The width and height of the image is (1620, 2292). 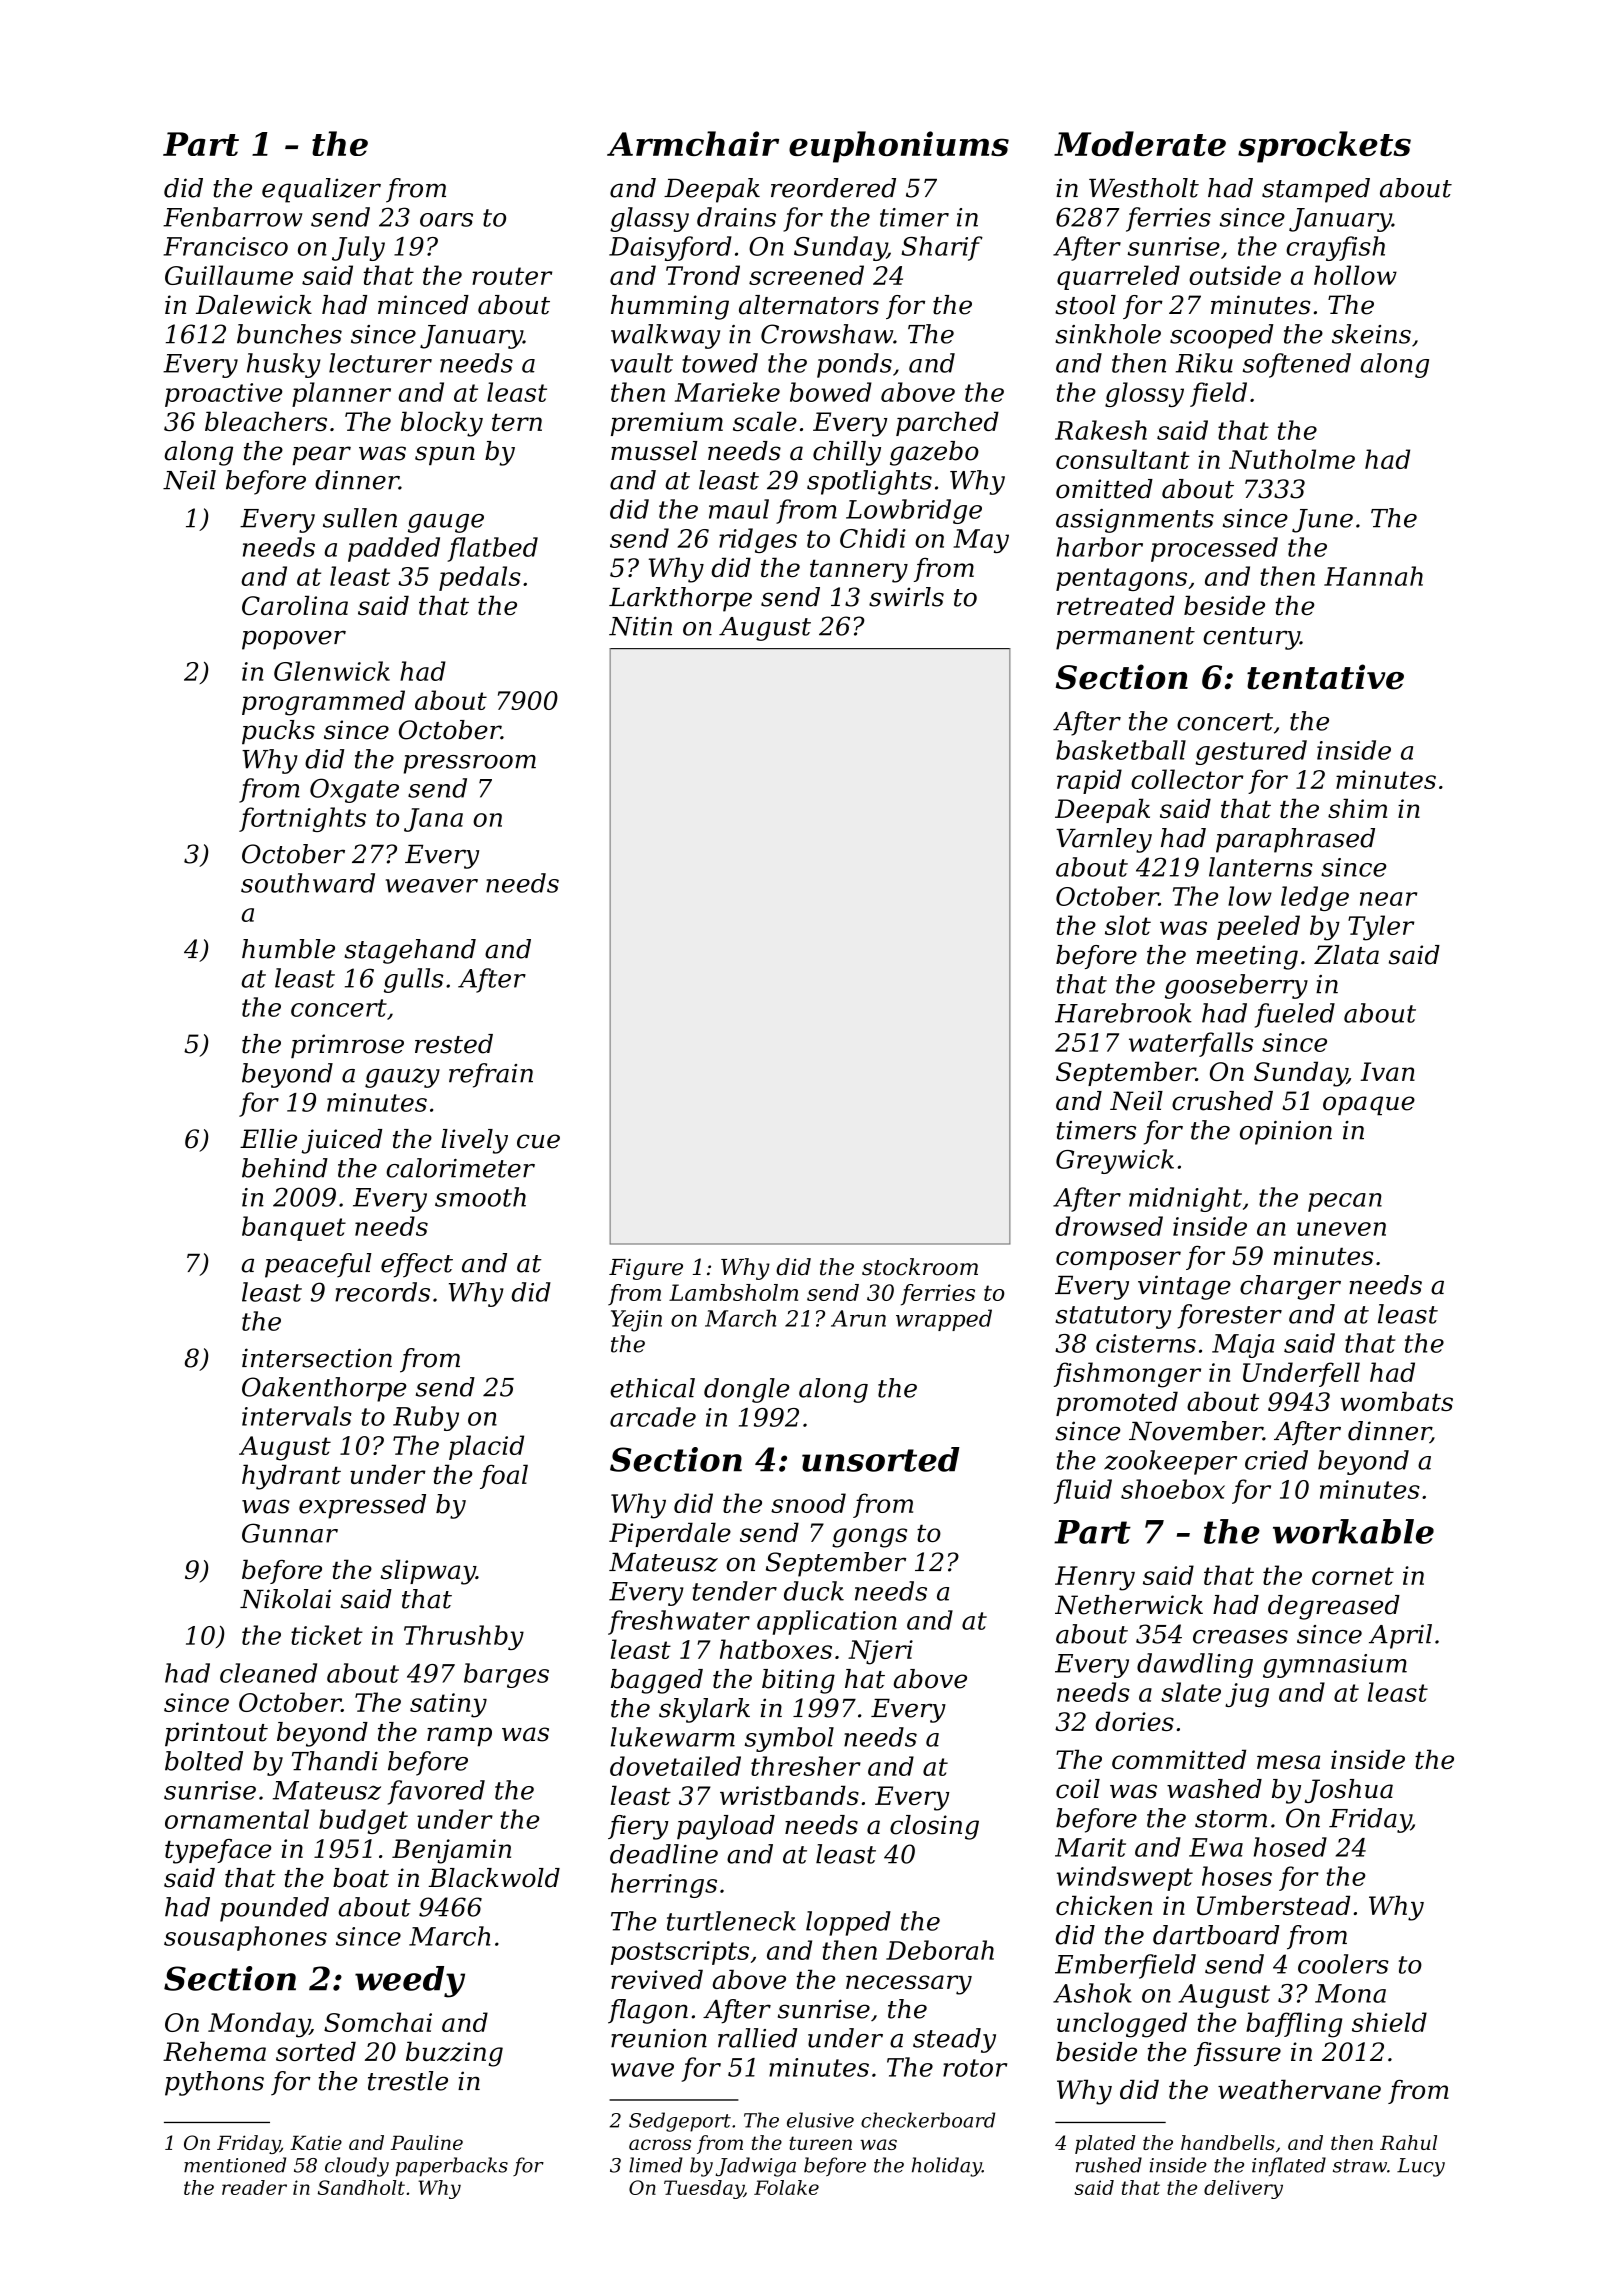 What do you see at coordinates (380, 363) in the image?
I see `lecturer` at bounding box center [380, 363].
